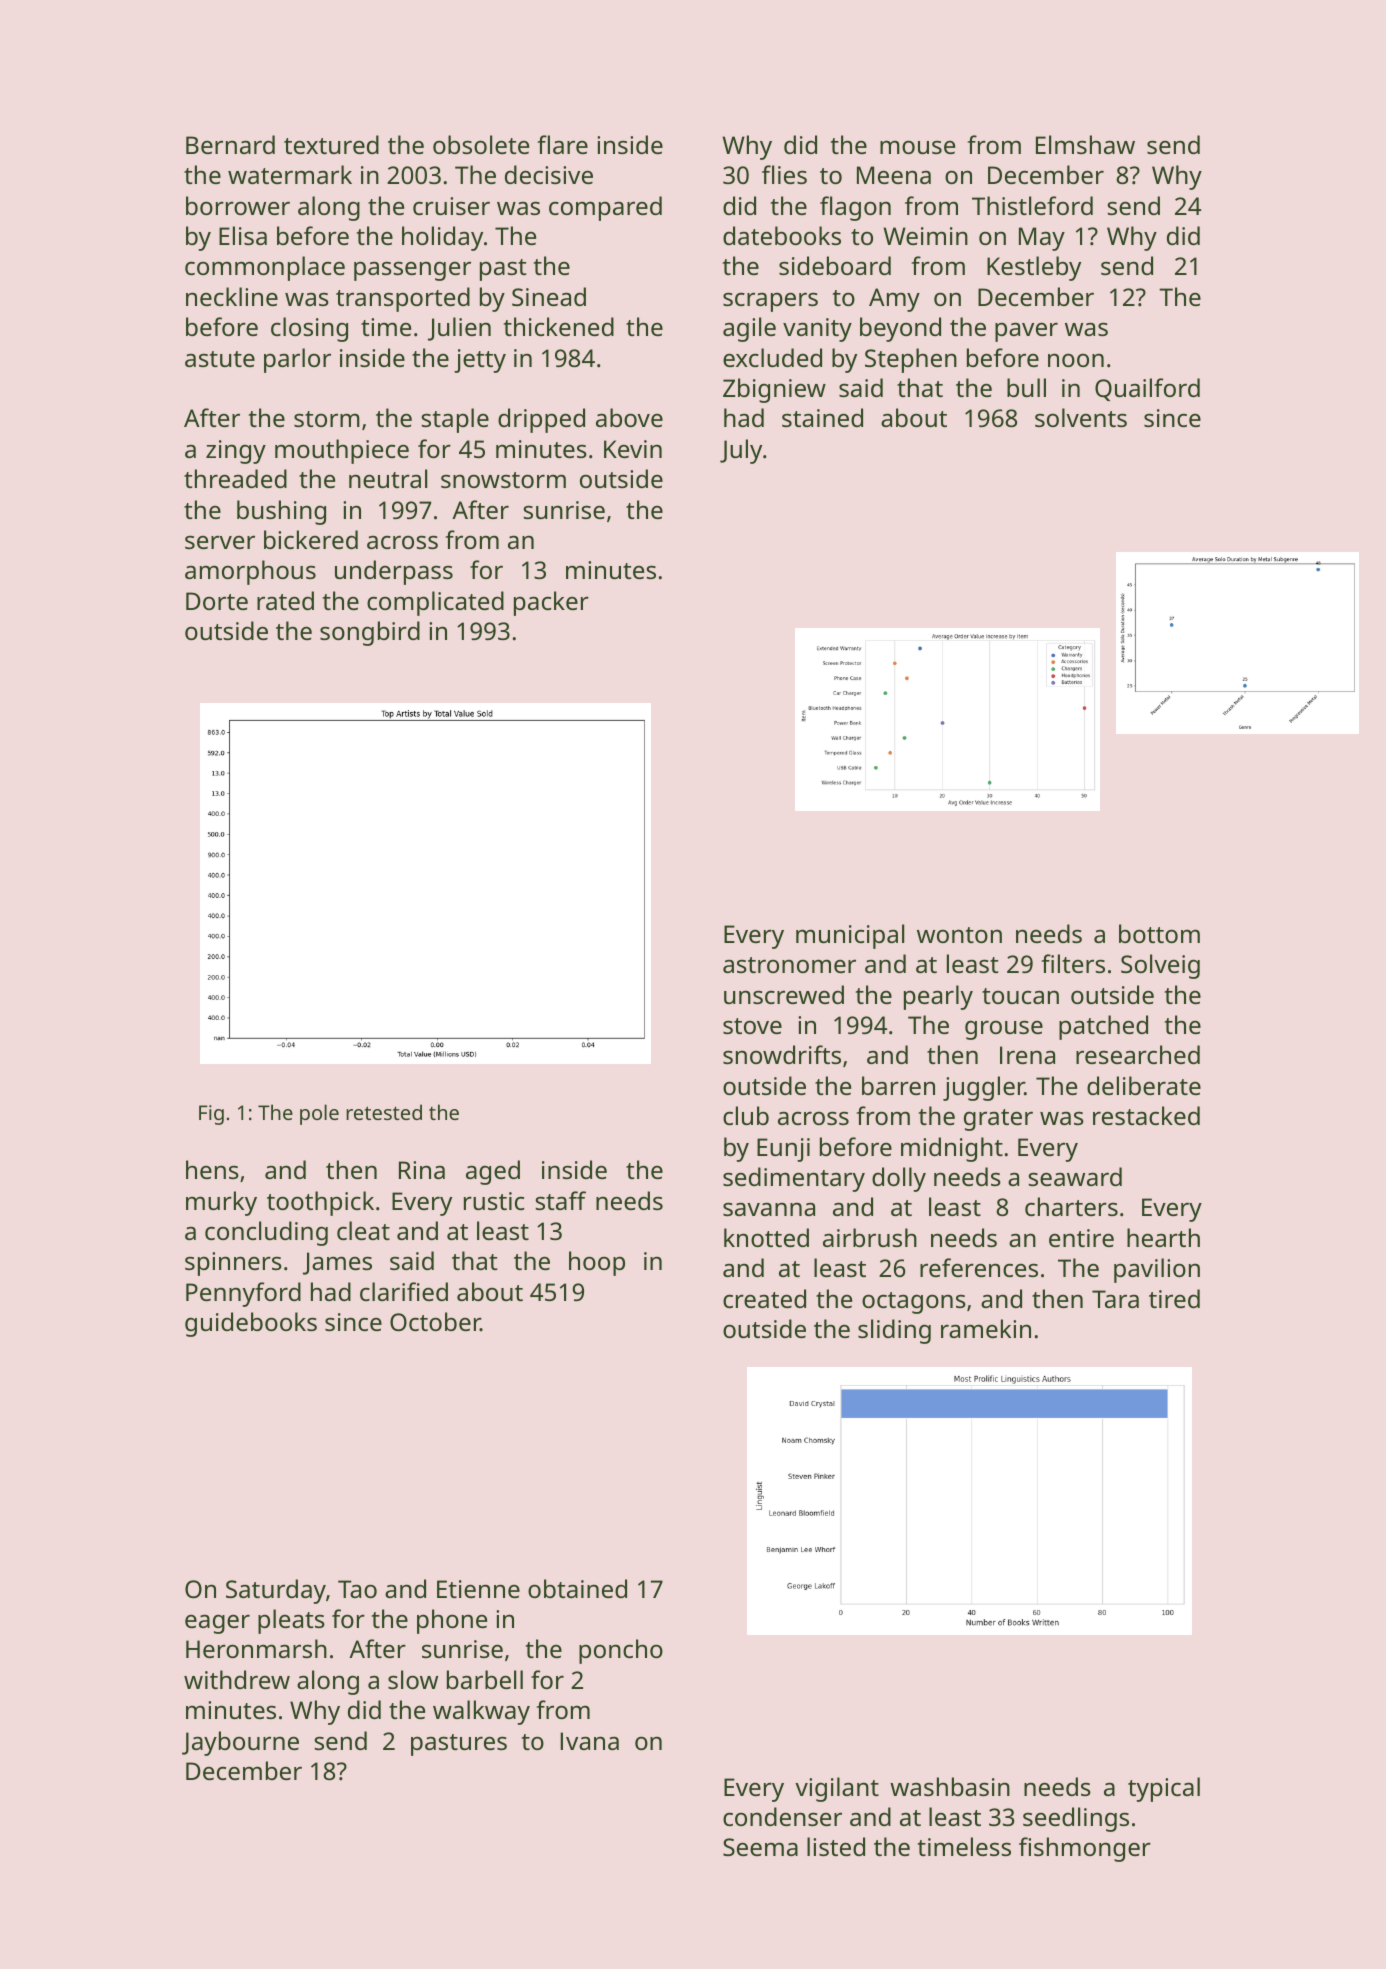 The width and height of the screenshot is (1386, 1969). I want to click on Solveig, so click(1160, 966).
